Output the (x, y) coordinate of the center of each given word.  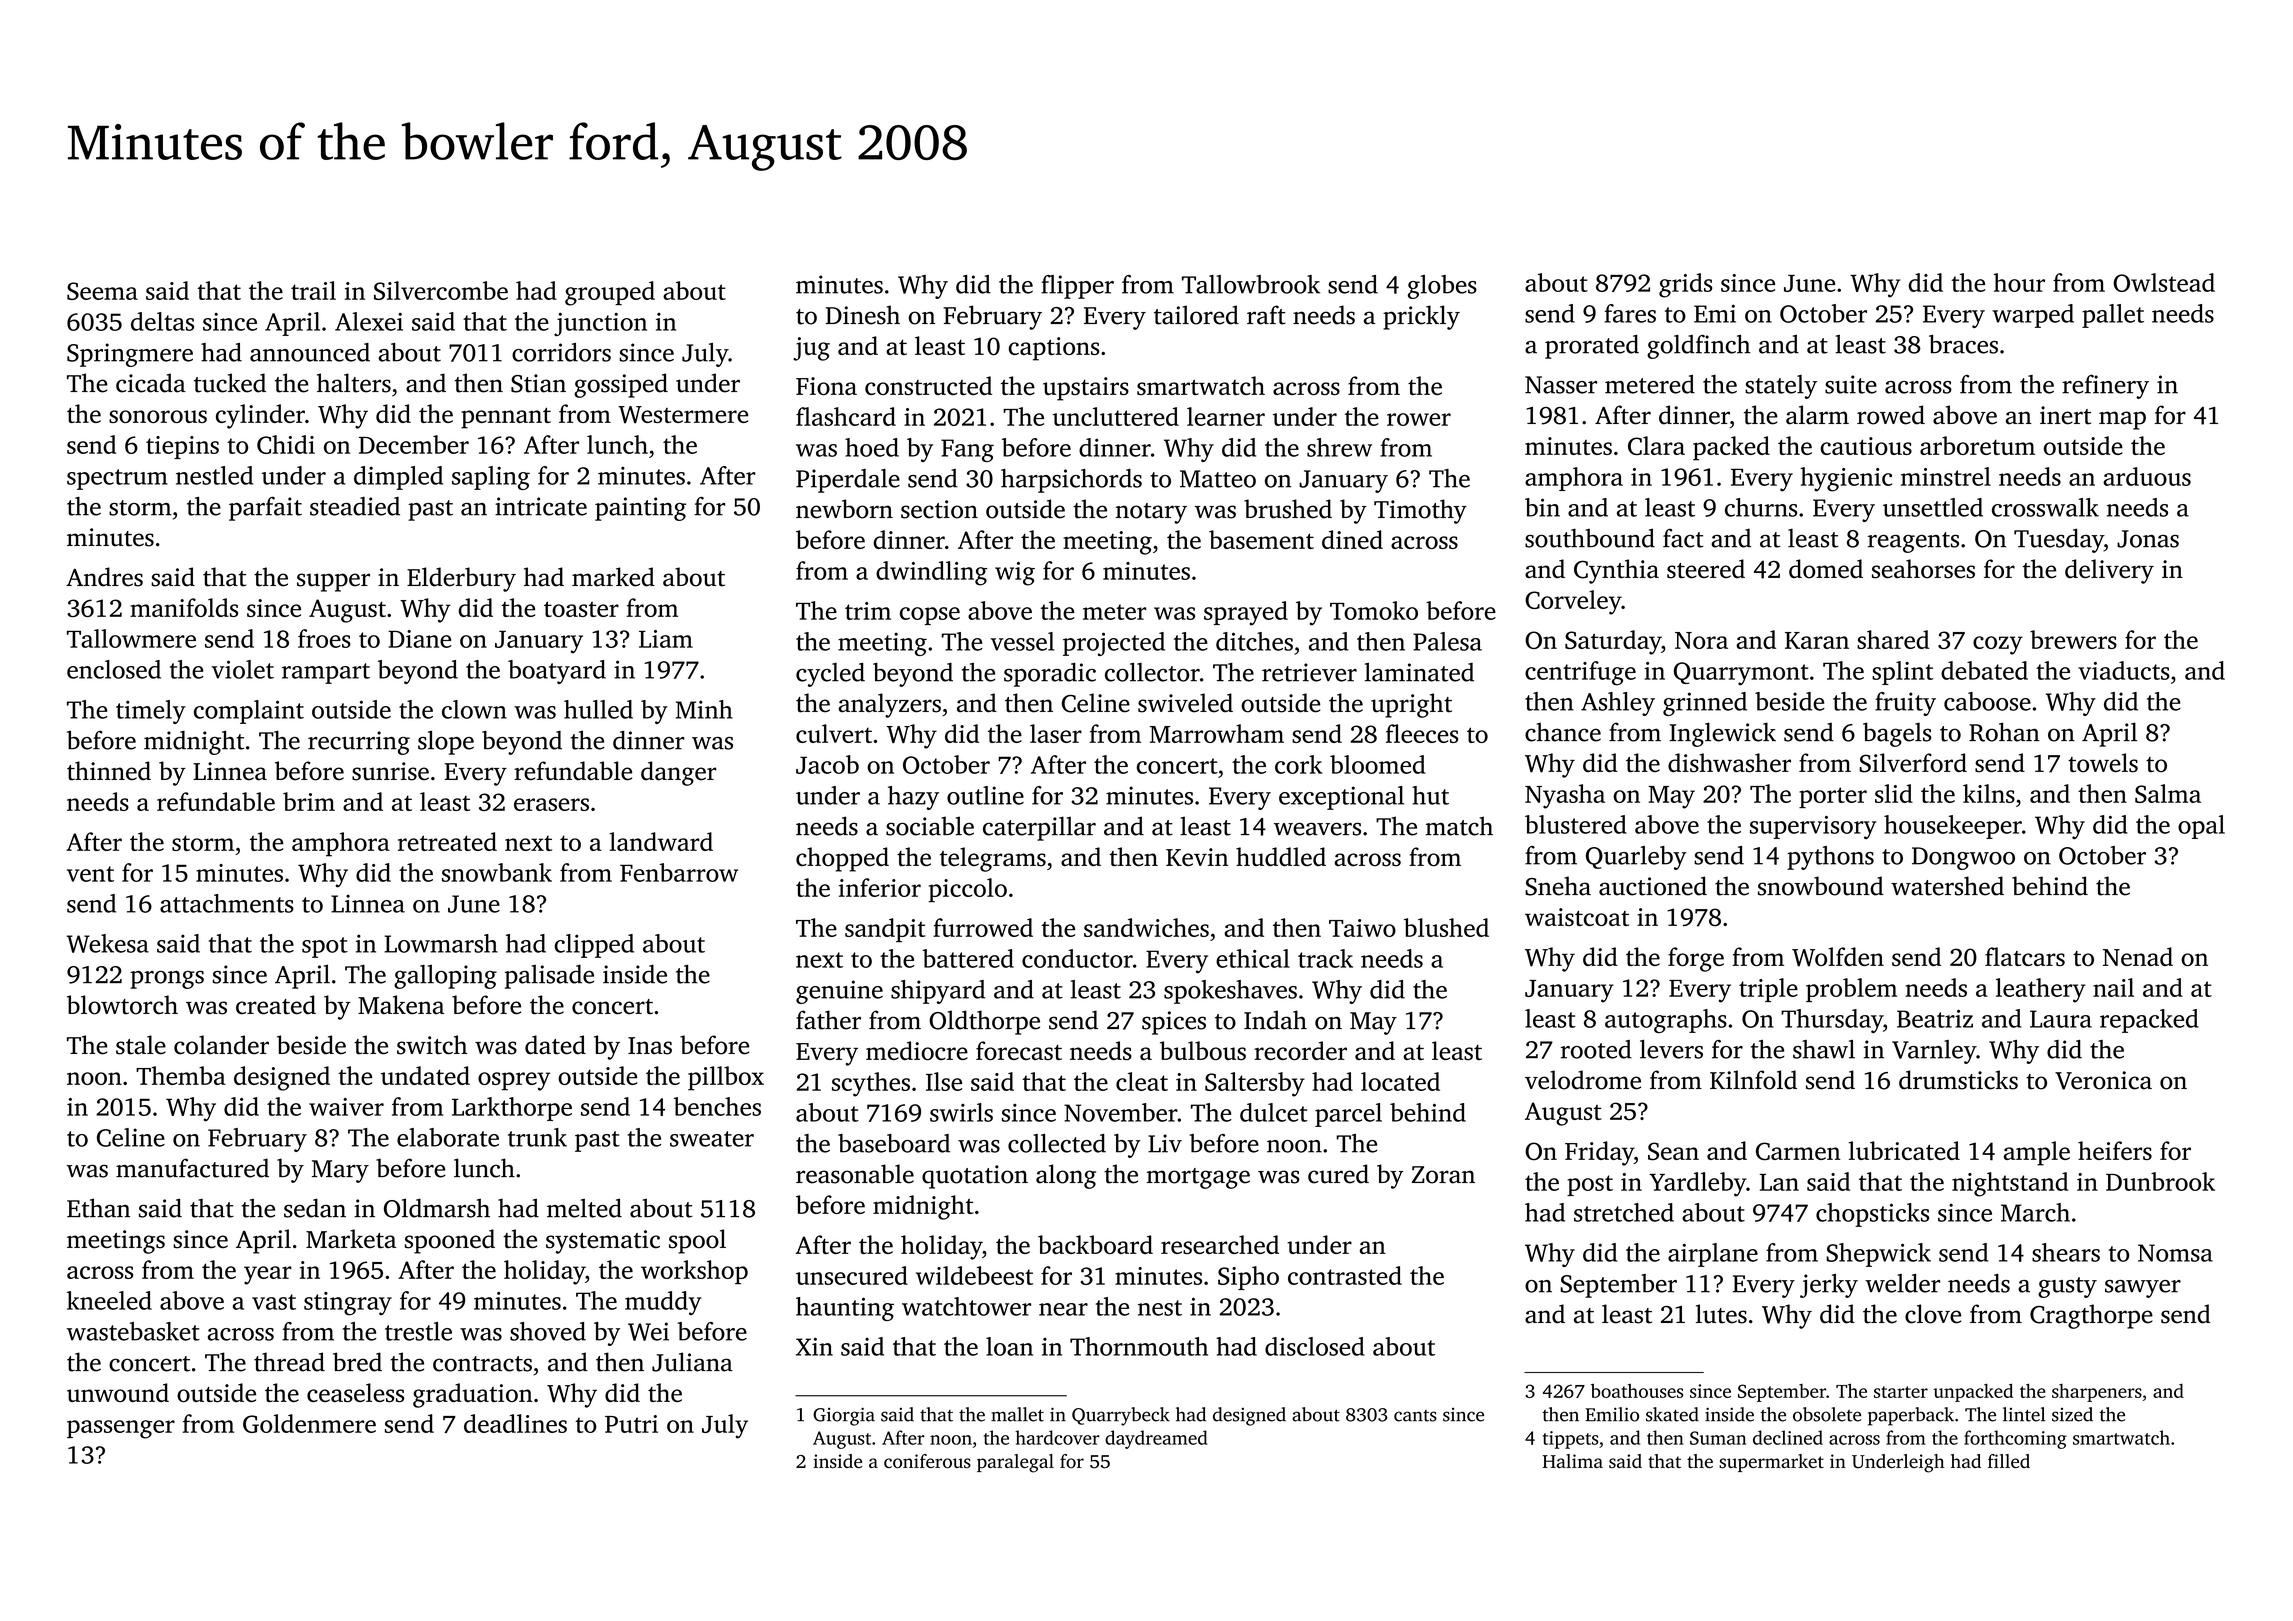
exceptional (1341, 798)
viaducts (2124, 670)
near (1063, 1309)
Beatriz (1935, 1018)
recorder (1300, 1050)
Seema (102, 291)
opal (2201, 827)
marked (613, 577)
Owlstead (2164, 282)
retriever (1309, 672)
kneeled (109, 1300)
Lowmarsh (441, 943)
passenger (121, 1429)
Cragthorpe (2091, 1316)
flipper (1077, 287)
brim (309, 801)
